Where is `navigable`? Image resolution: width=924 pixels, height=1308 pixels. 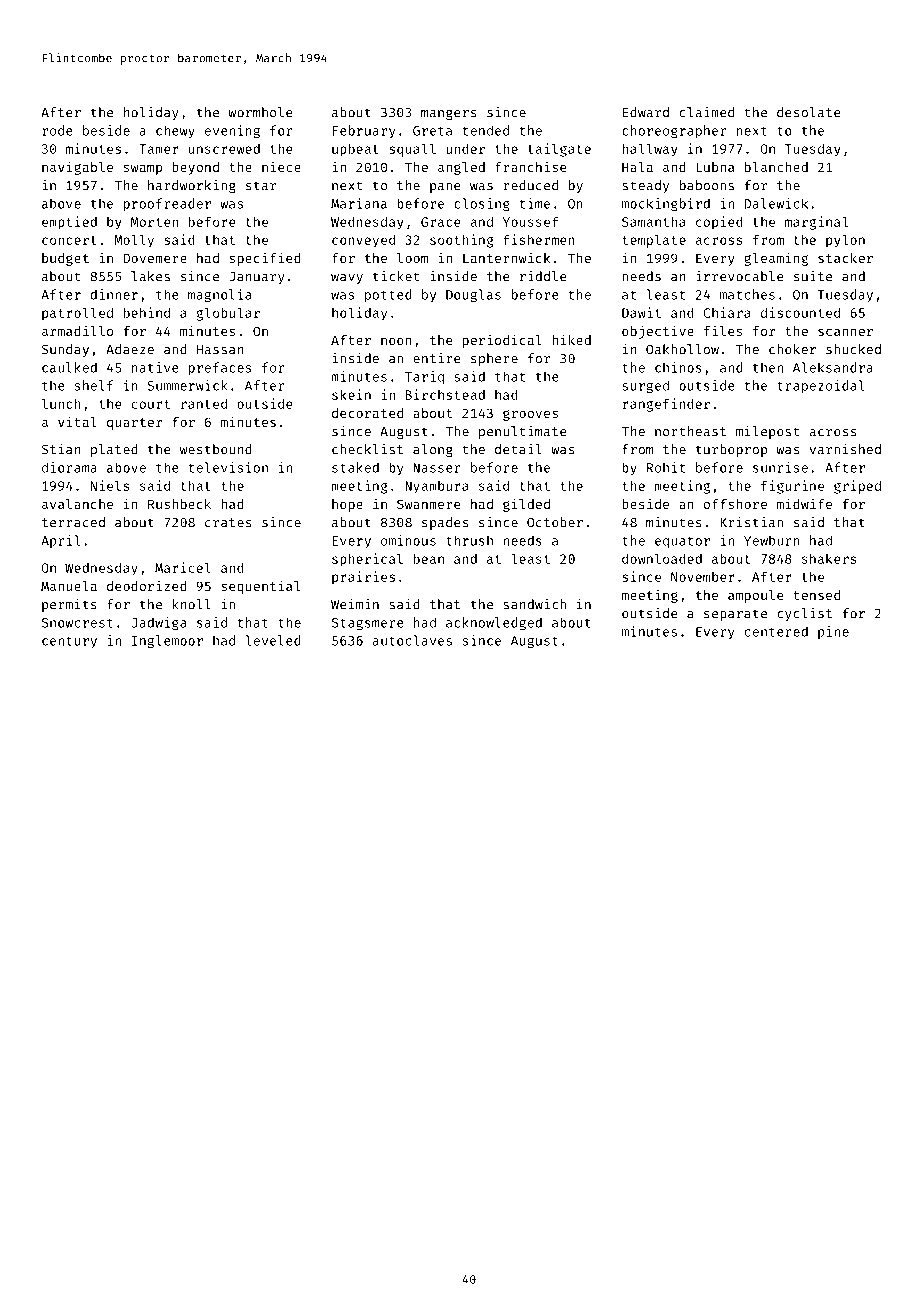
navigable is located at coordinates (77, 168).
